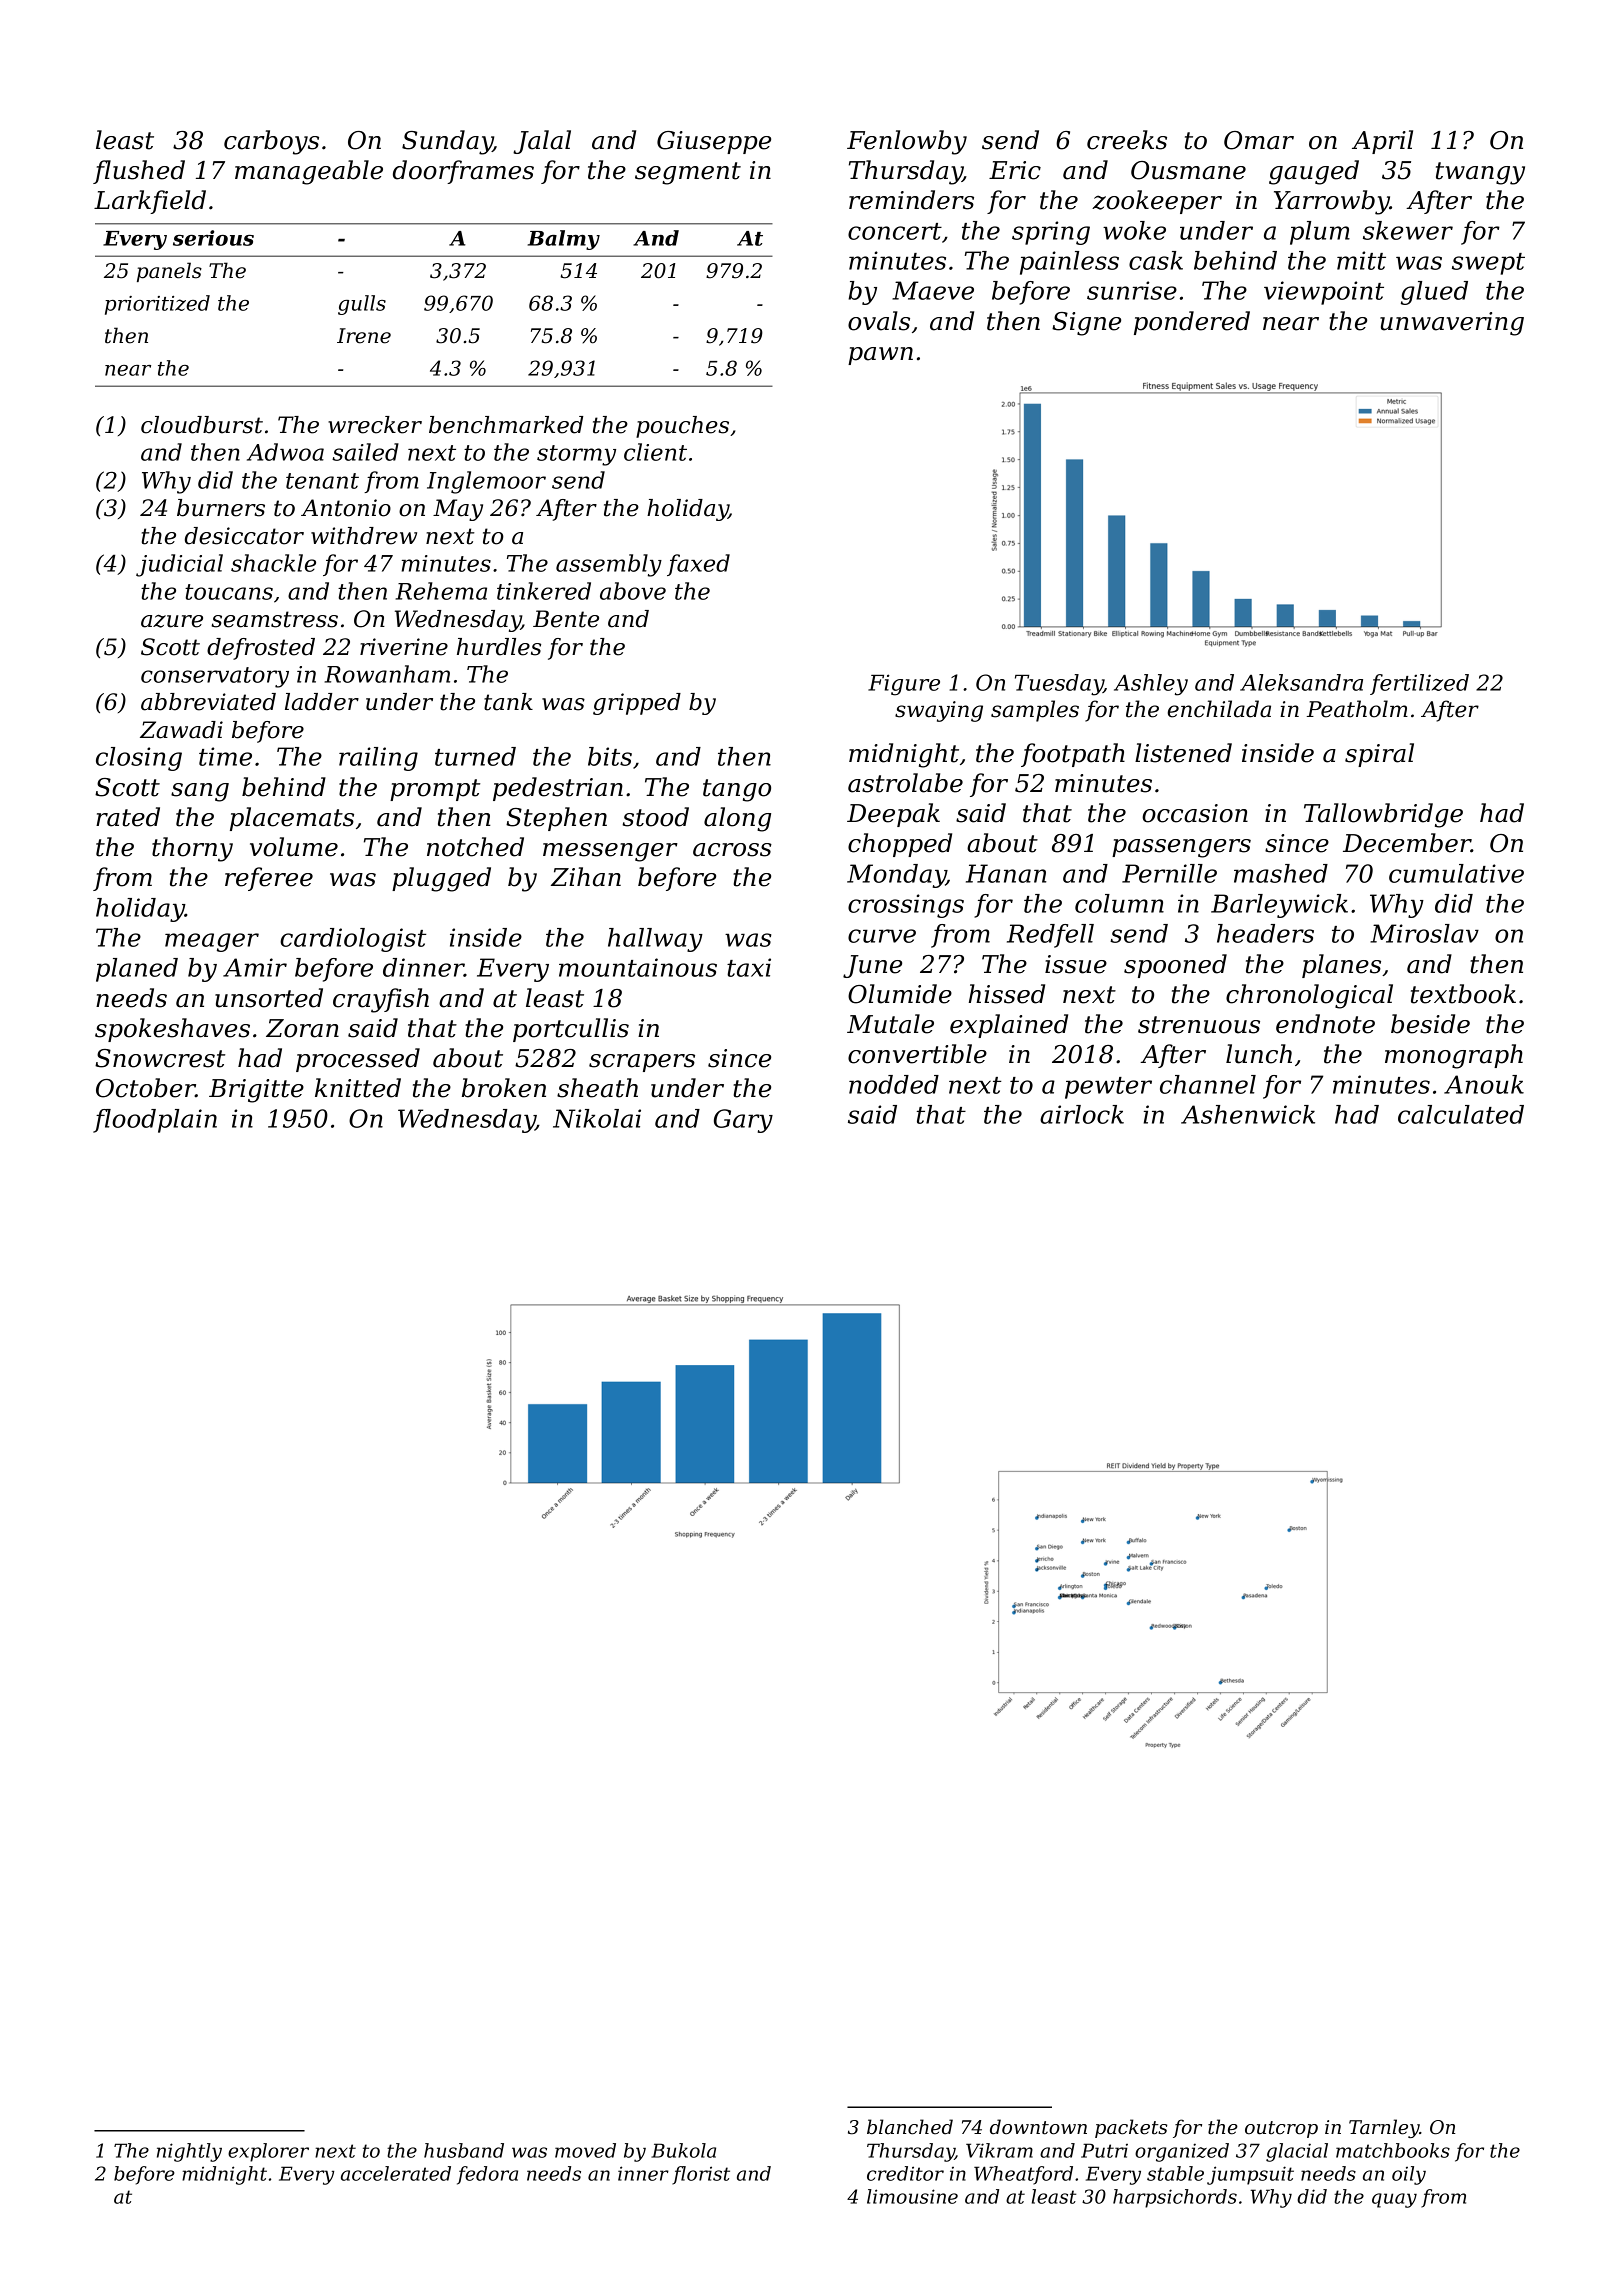 The height and width of the document is (2292, 1620). What do you see at coordinates (1480, 173) in the document?
I see `twangy` at bounding box center [1480, 173].
